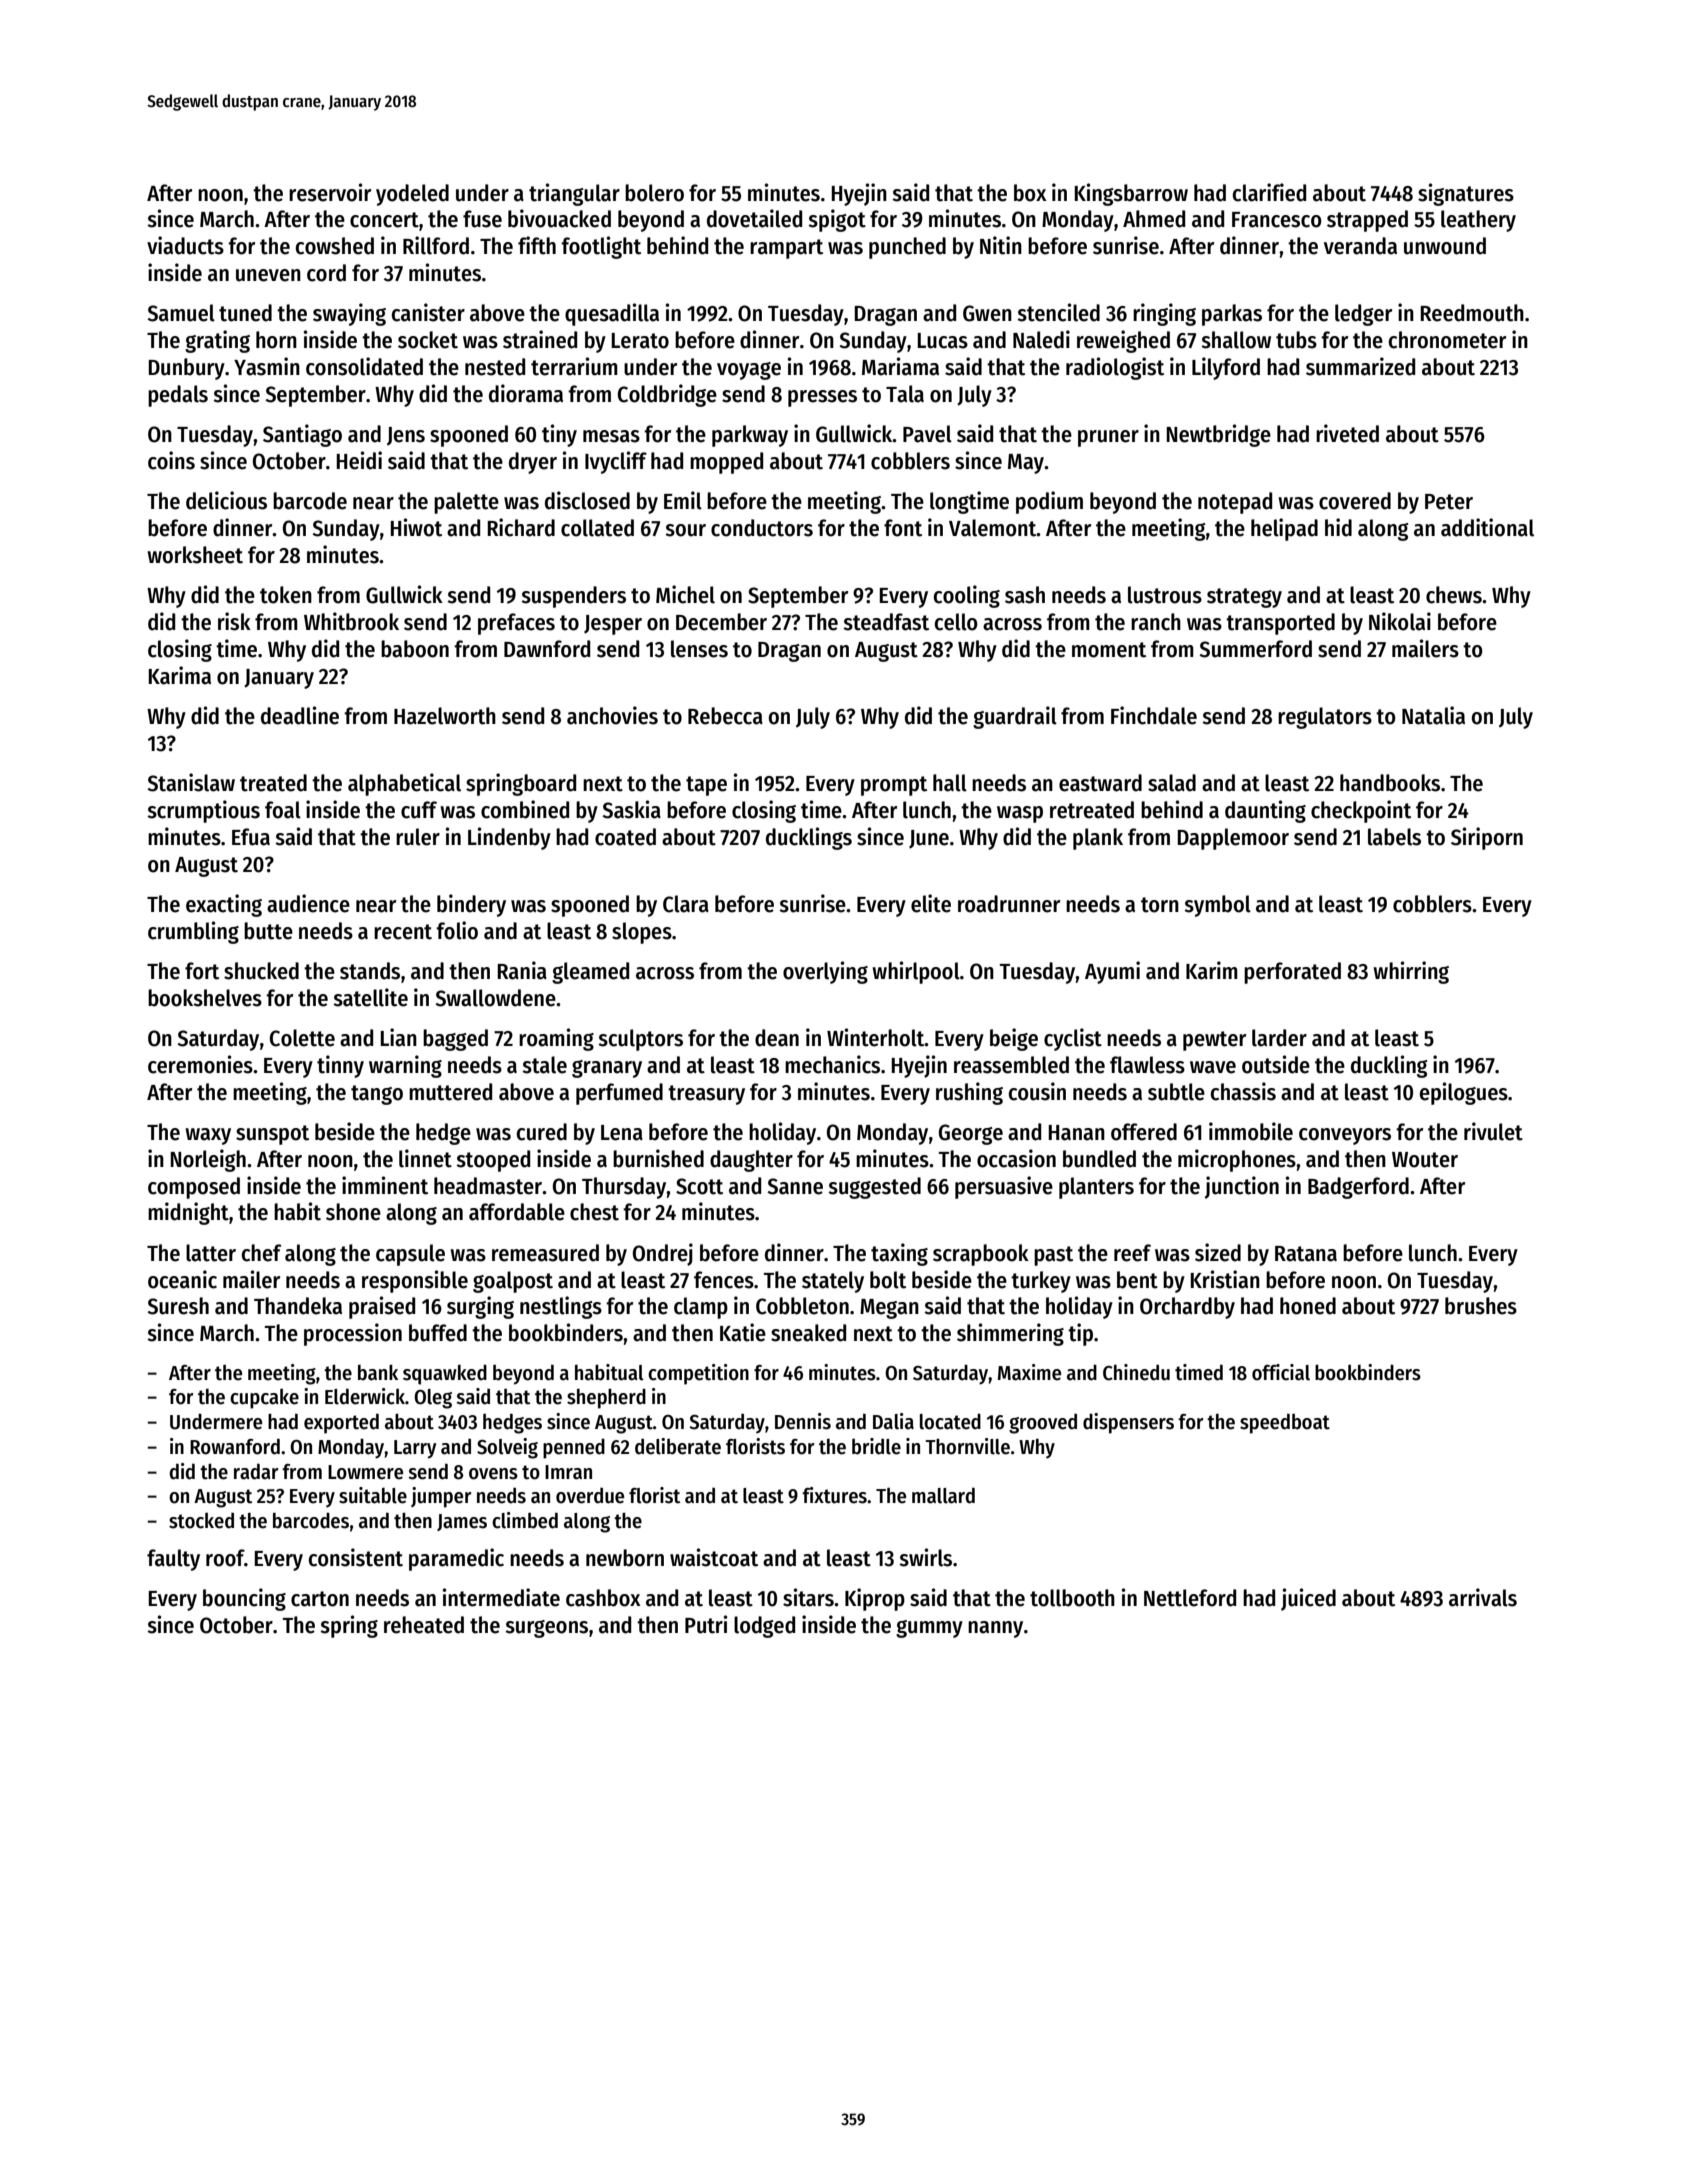  What do you see at coordinates (1472, 313) in the screenshot?
I see `Reedmouth` at bounding box center [1472, 313].
